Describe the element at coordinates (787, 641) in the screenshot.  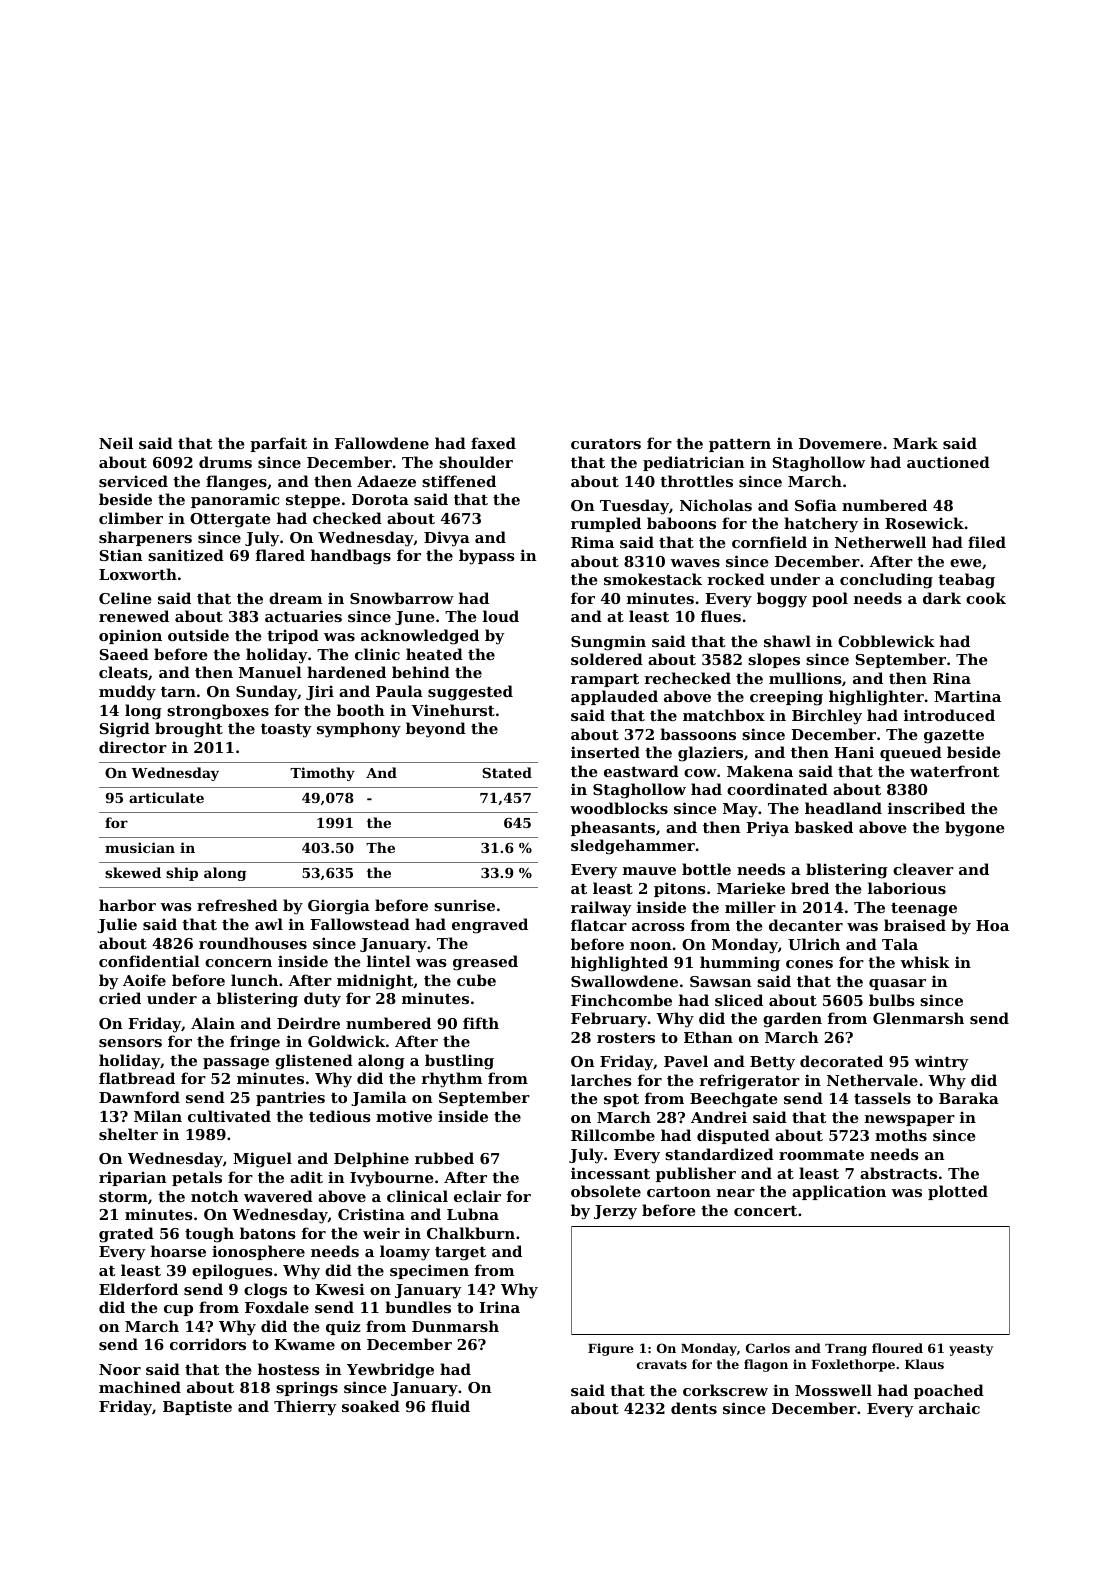
I see `shawl` at that location.
